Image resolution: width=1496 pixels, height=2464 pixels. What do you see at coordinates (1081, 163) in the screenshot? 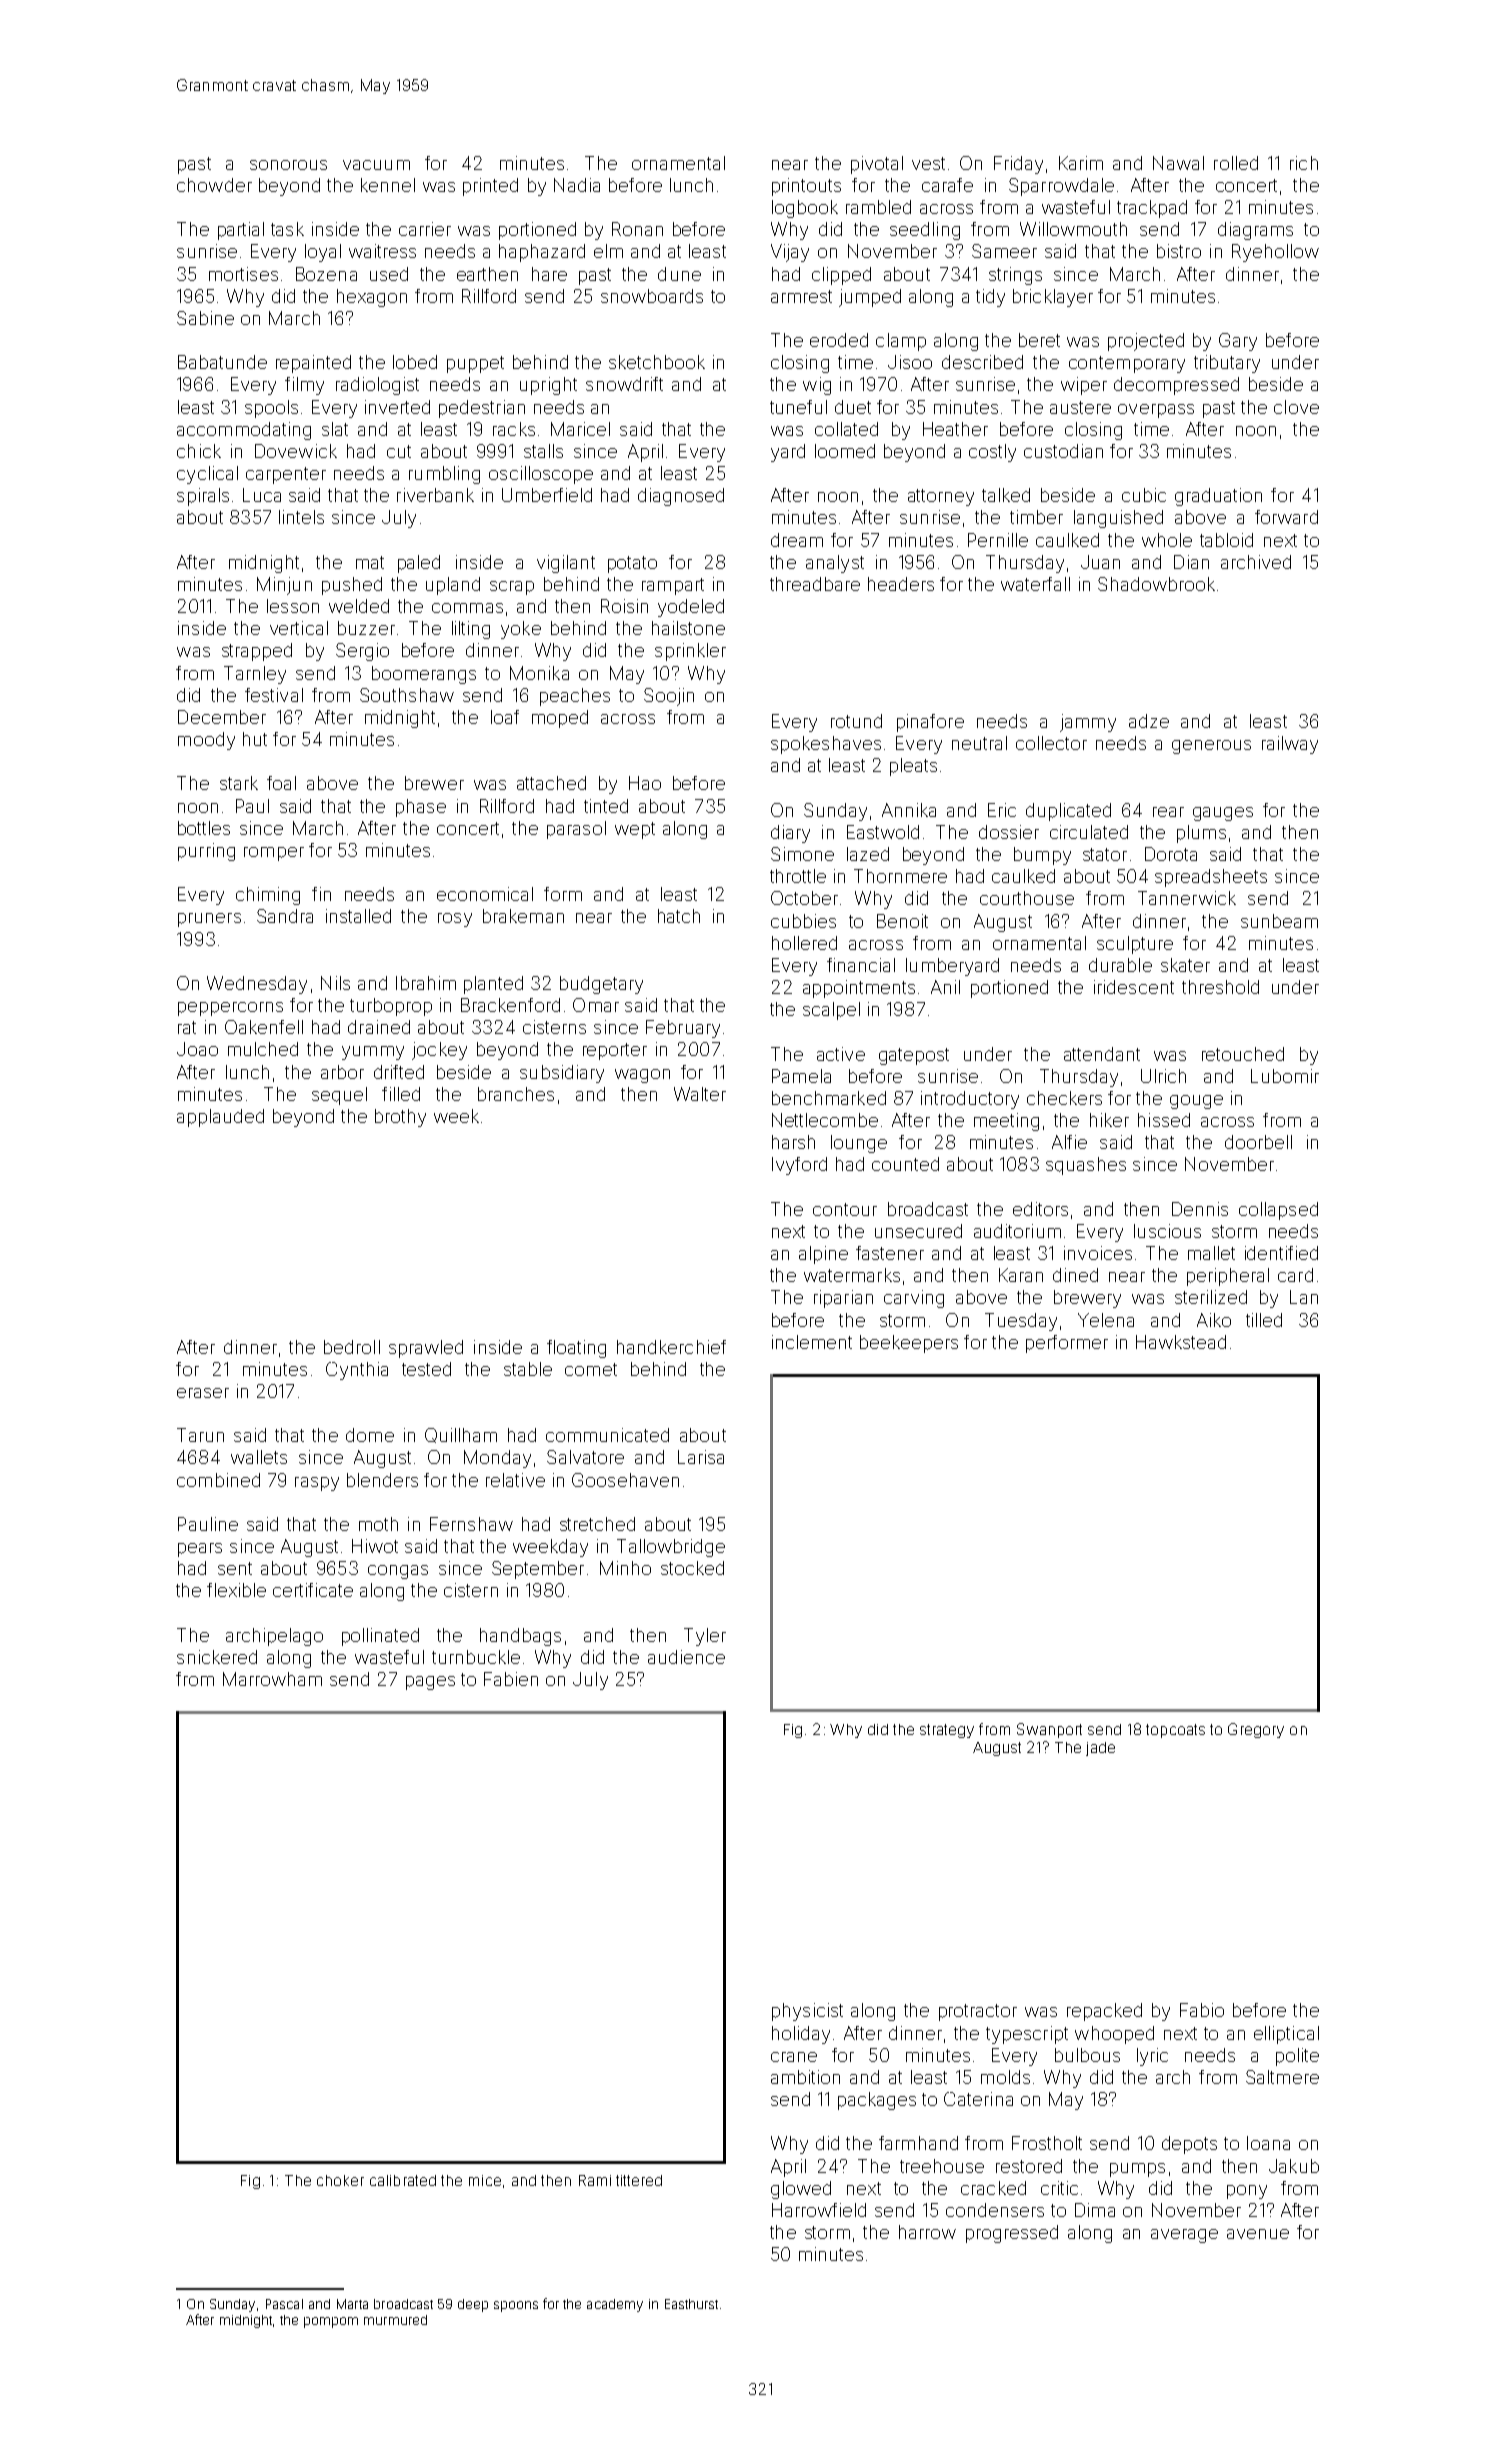
I see `Karim` at bounding box center [1081, 163].
